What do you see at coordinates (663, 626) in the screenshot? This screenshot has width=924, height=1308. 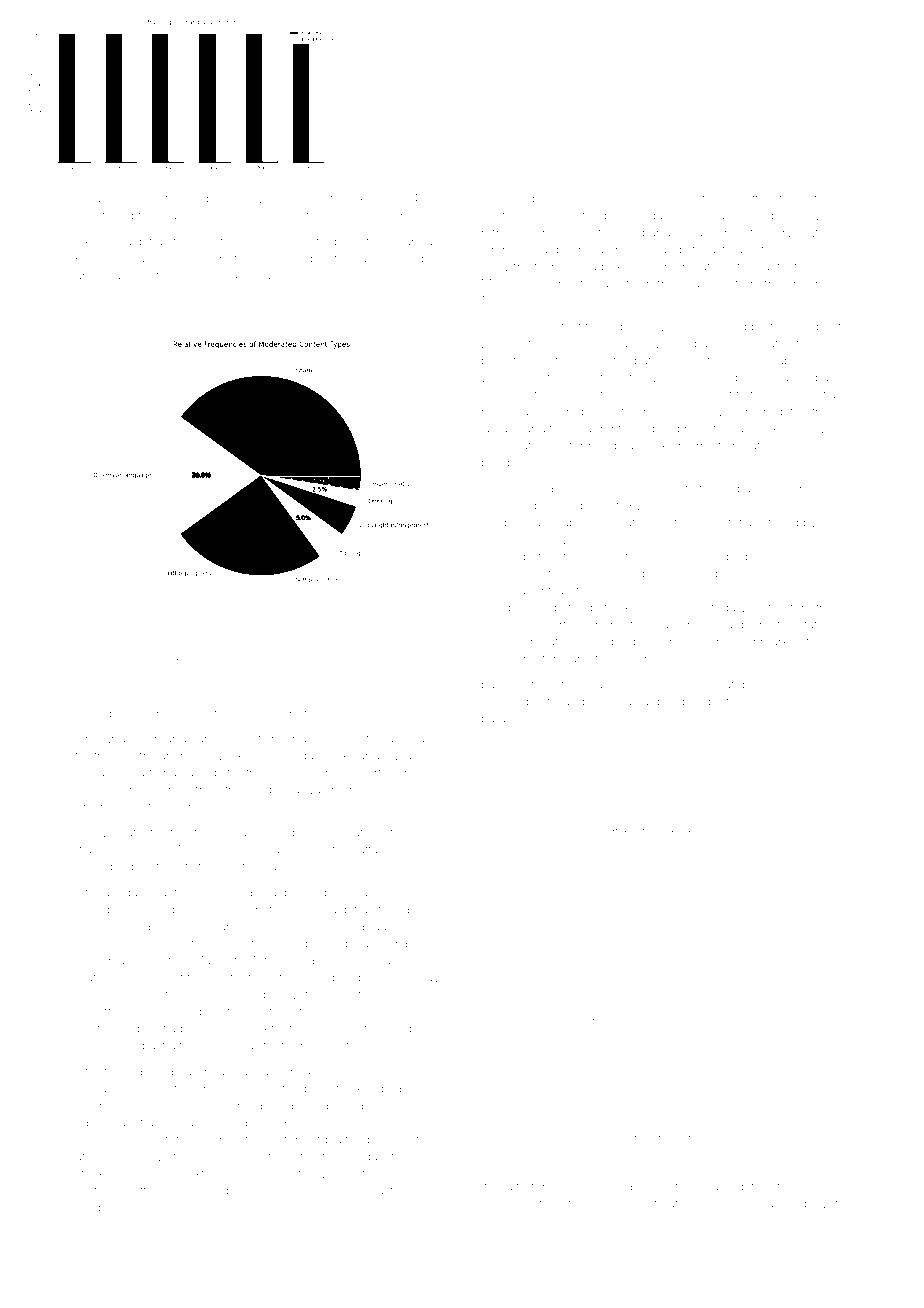 I see `terrace` at bounding box center [663, 626].
